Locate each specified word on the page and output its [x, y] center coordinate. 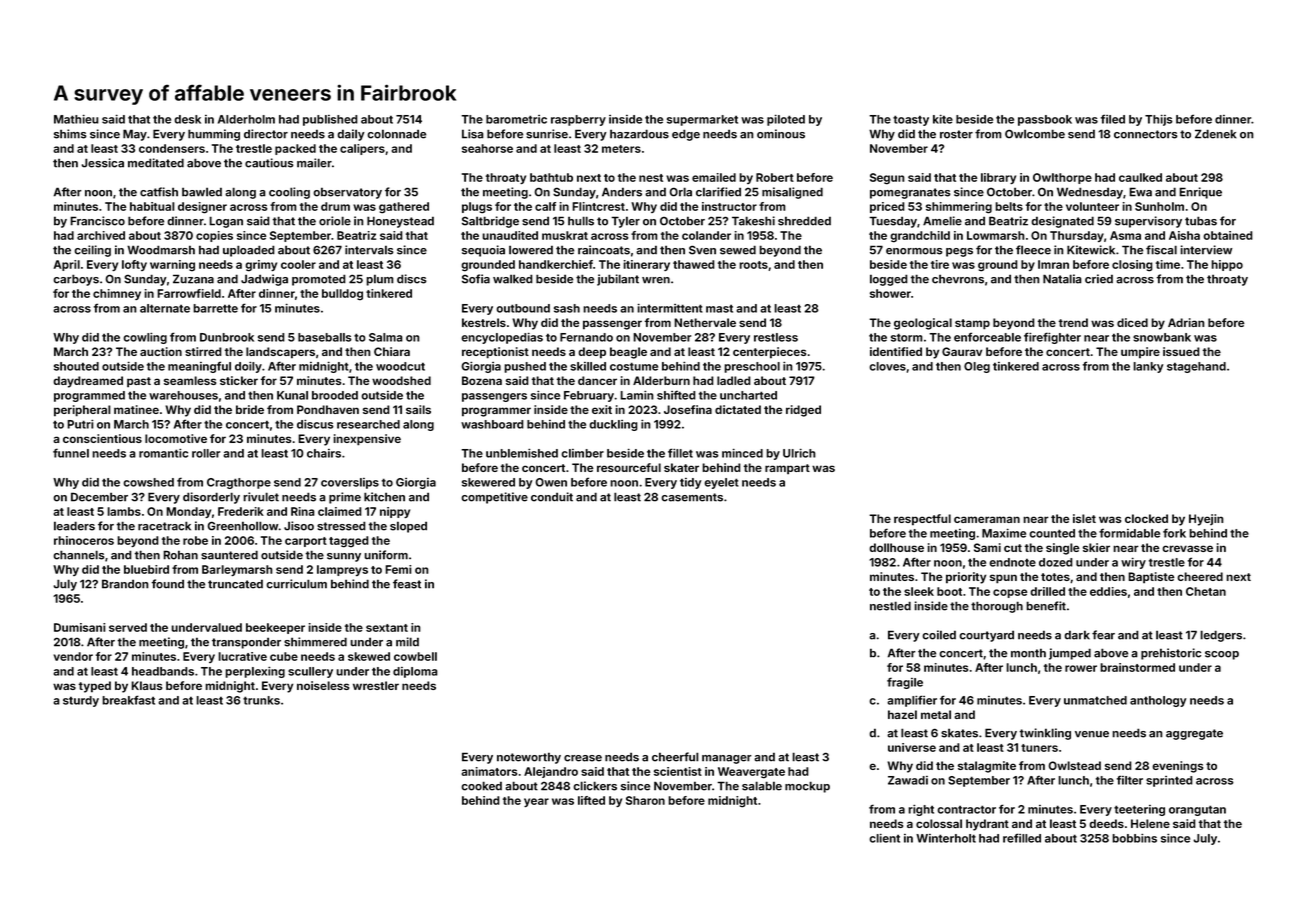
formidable [1129, 533]
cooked [481, 786]
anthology [1158, 701]
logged [889, 280]
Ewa [1140, 192]
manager [727, 759]
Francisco [97, 221]
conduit [552, 497]
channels [78, 555]
